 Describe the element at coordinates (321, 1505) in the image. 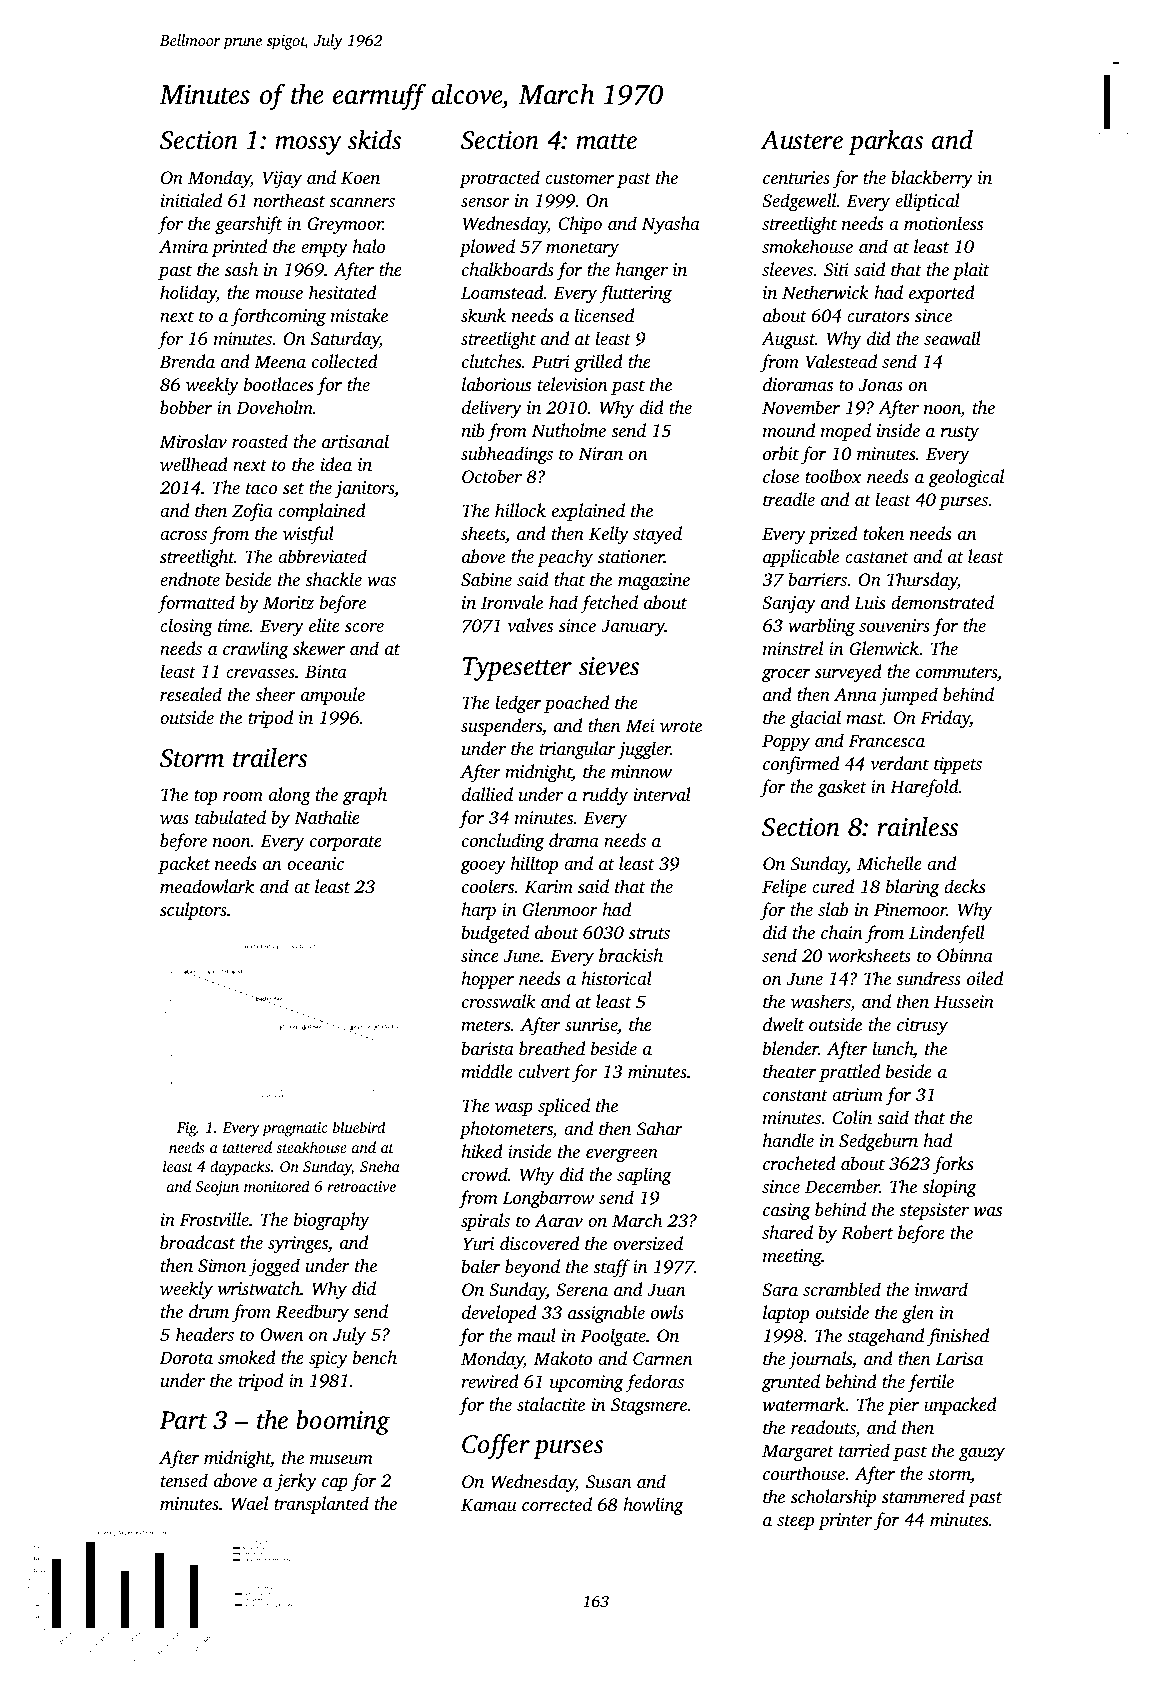

I see `transplanted` at that location.
